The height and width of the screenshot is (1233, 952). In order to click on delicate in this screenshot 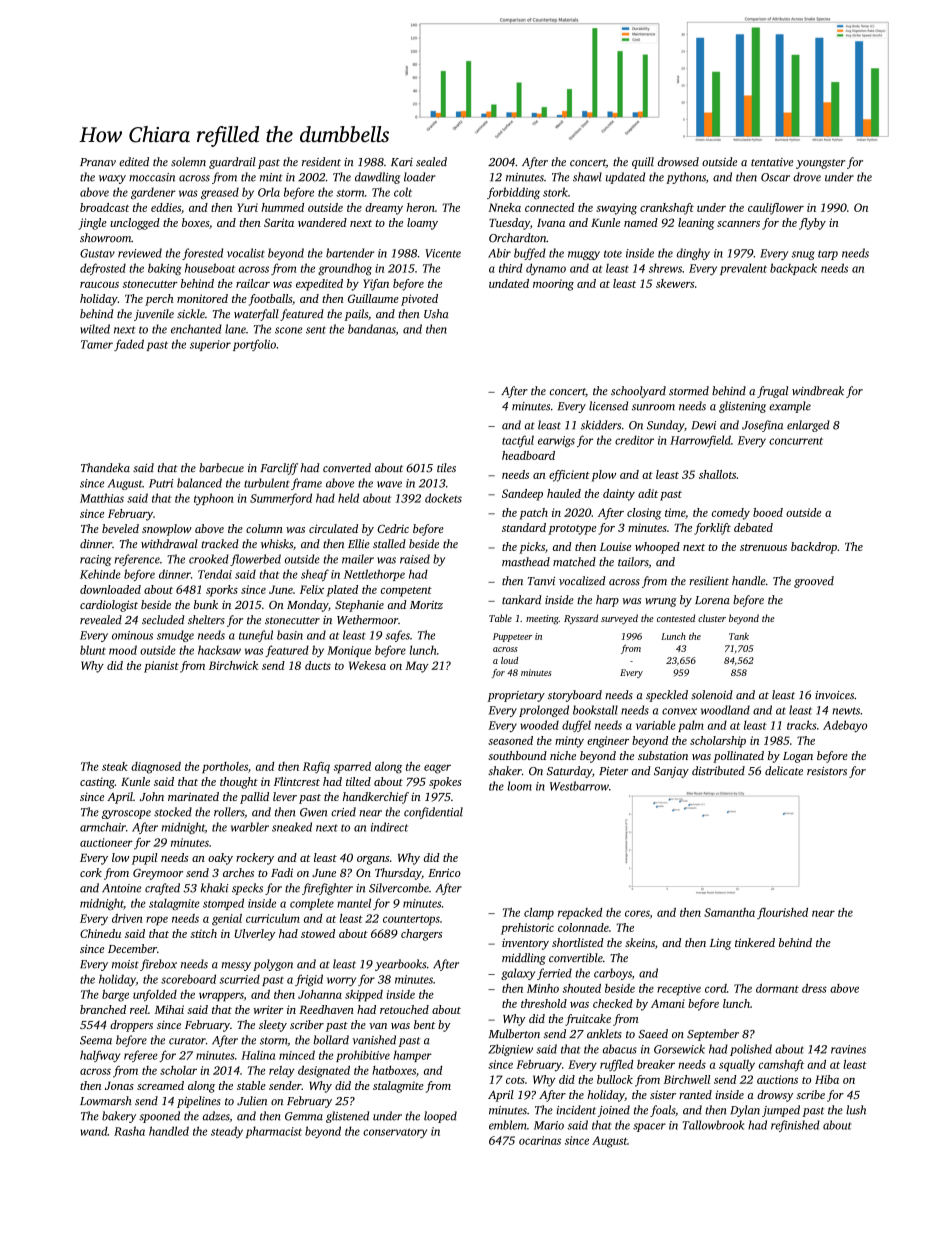, I will do `click(784, 770)`.
